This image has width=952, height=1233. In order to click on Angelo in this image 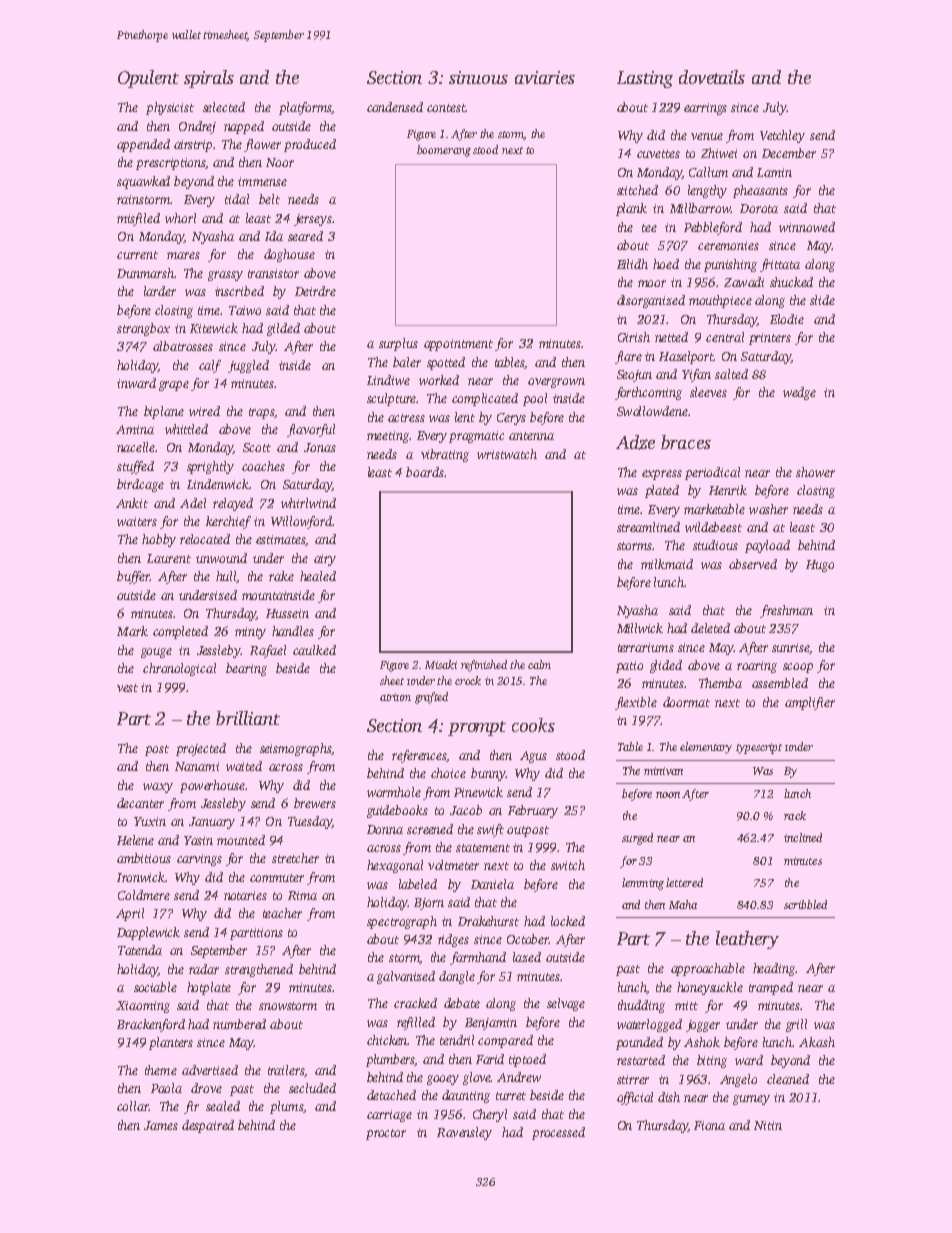, I will do `click(738, 1080)`.
